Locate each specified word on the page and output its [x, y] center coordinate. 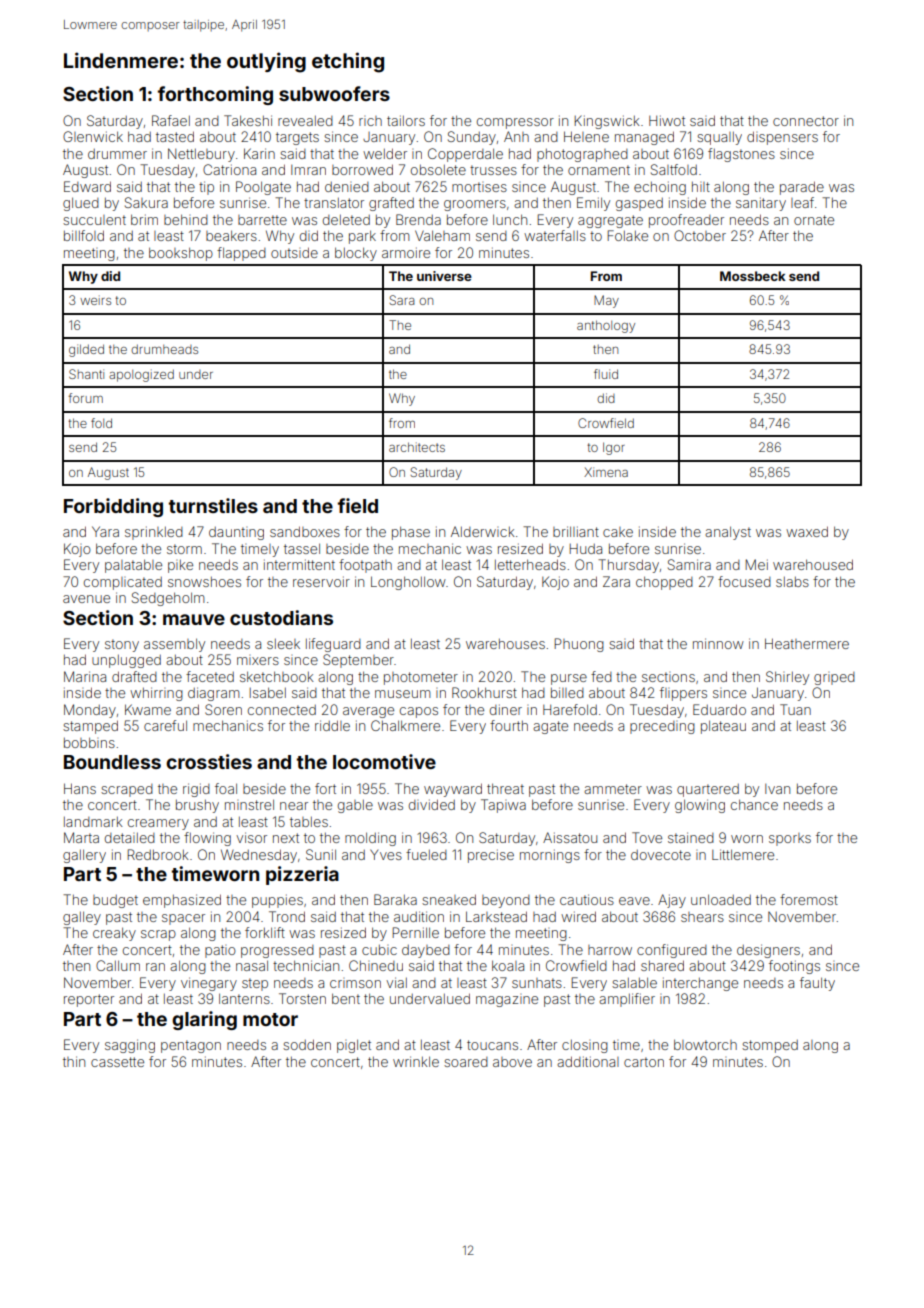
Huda [585, 549]
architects [417, 447]
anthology [606, 326]
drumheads [164, 349]
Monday [90, 711]
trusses [493, 170]
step [255, 984]
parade [802, 188]
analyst [728, 533]
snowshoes [204, 582]
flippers [683, 694]
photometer [421, 678]
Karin [259, 153]
